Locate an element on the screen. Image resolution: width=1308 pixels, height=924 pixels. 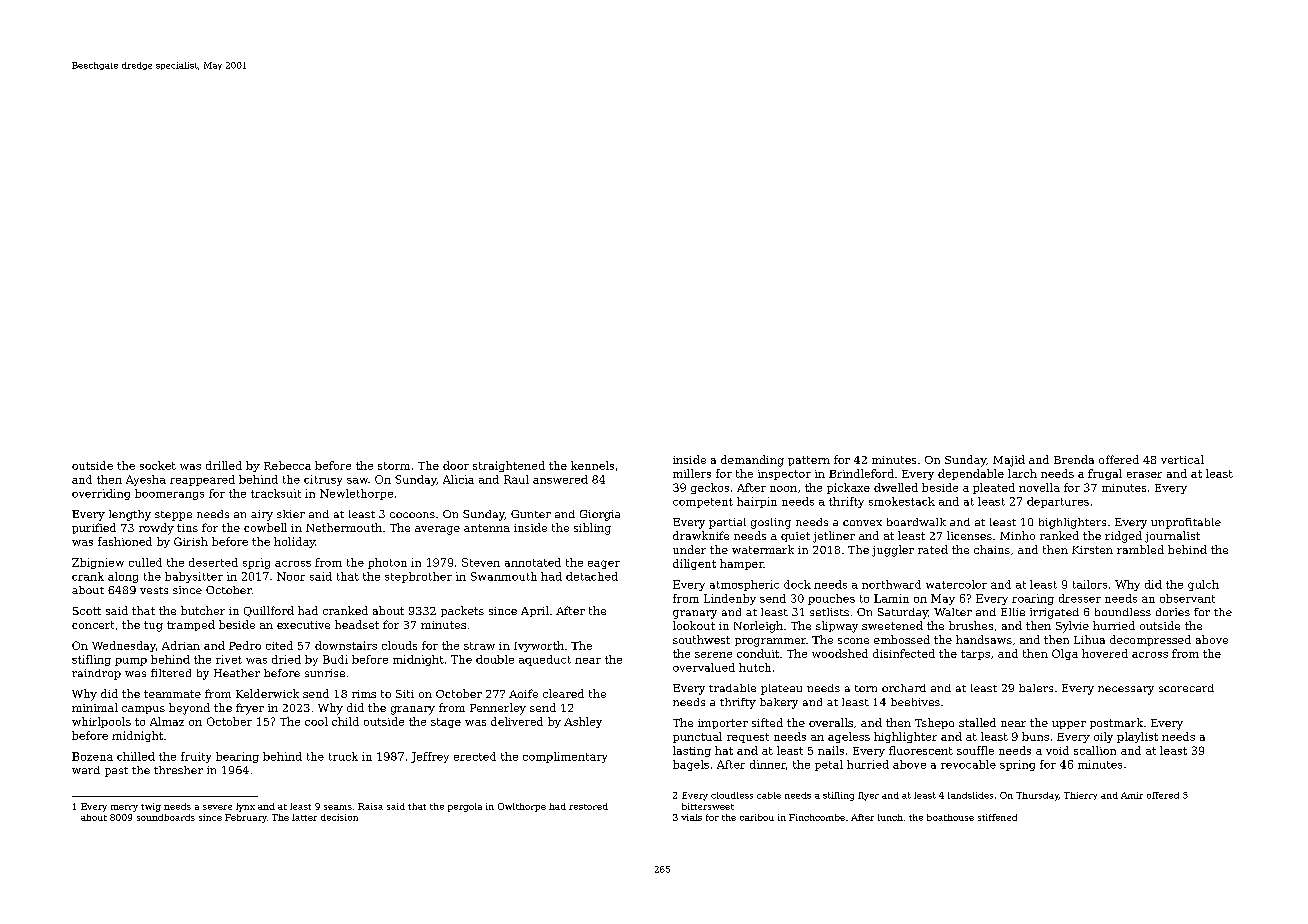
request is located at coordinates (748, 738).
